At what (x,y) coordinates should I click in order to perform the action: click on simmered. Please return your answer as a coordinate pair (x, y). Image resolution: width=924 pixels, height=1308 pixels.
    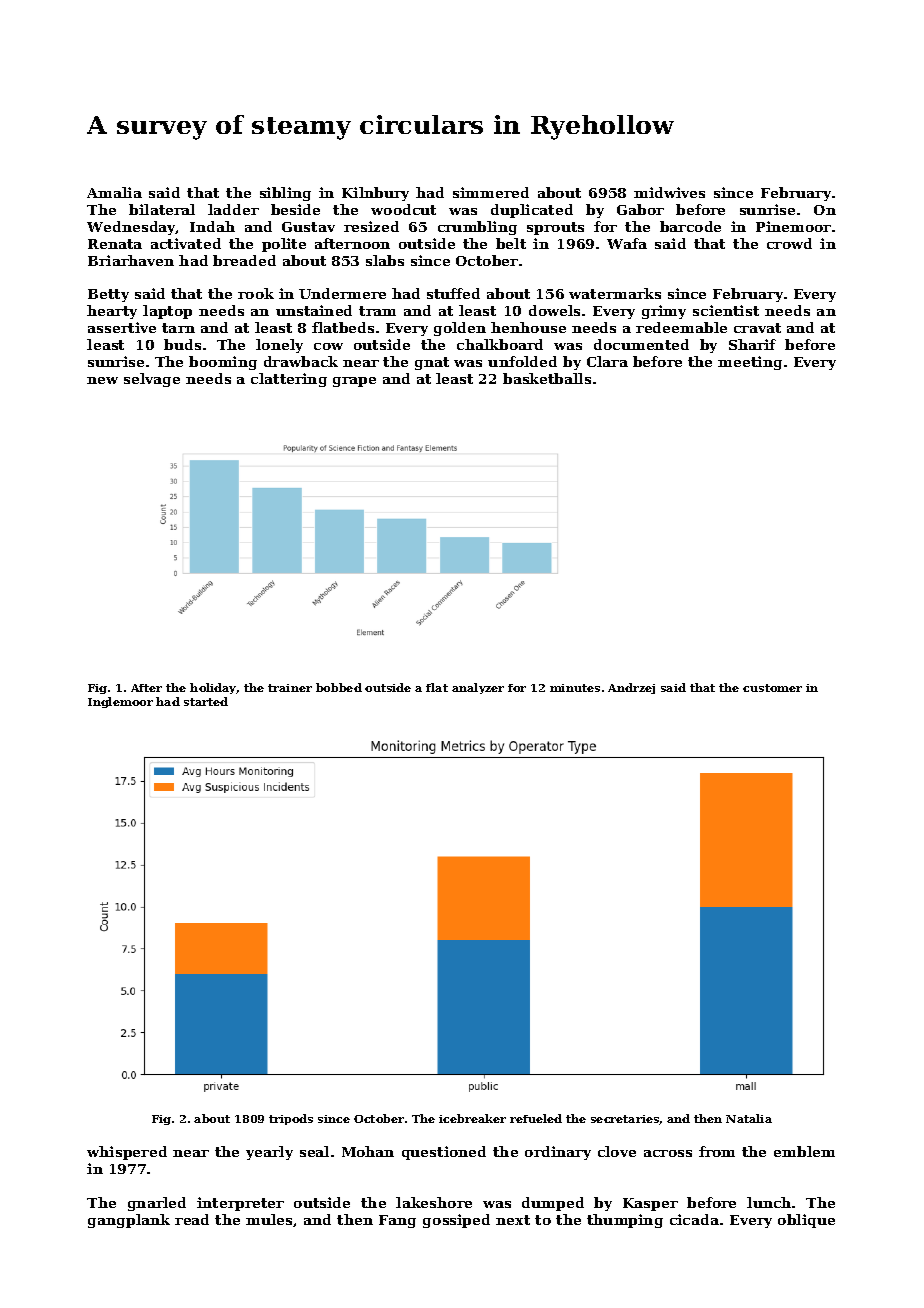
    Looking at the image, I should click on (491, 192).
